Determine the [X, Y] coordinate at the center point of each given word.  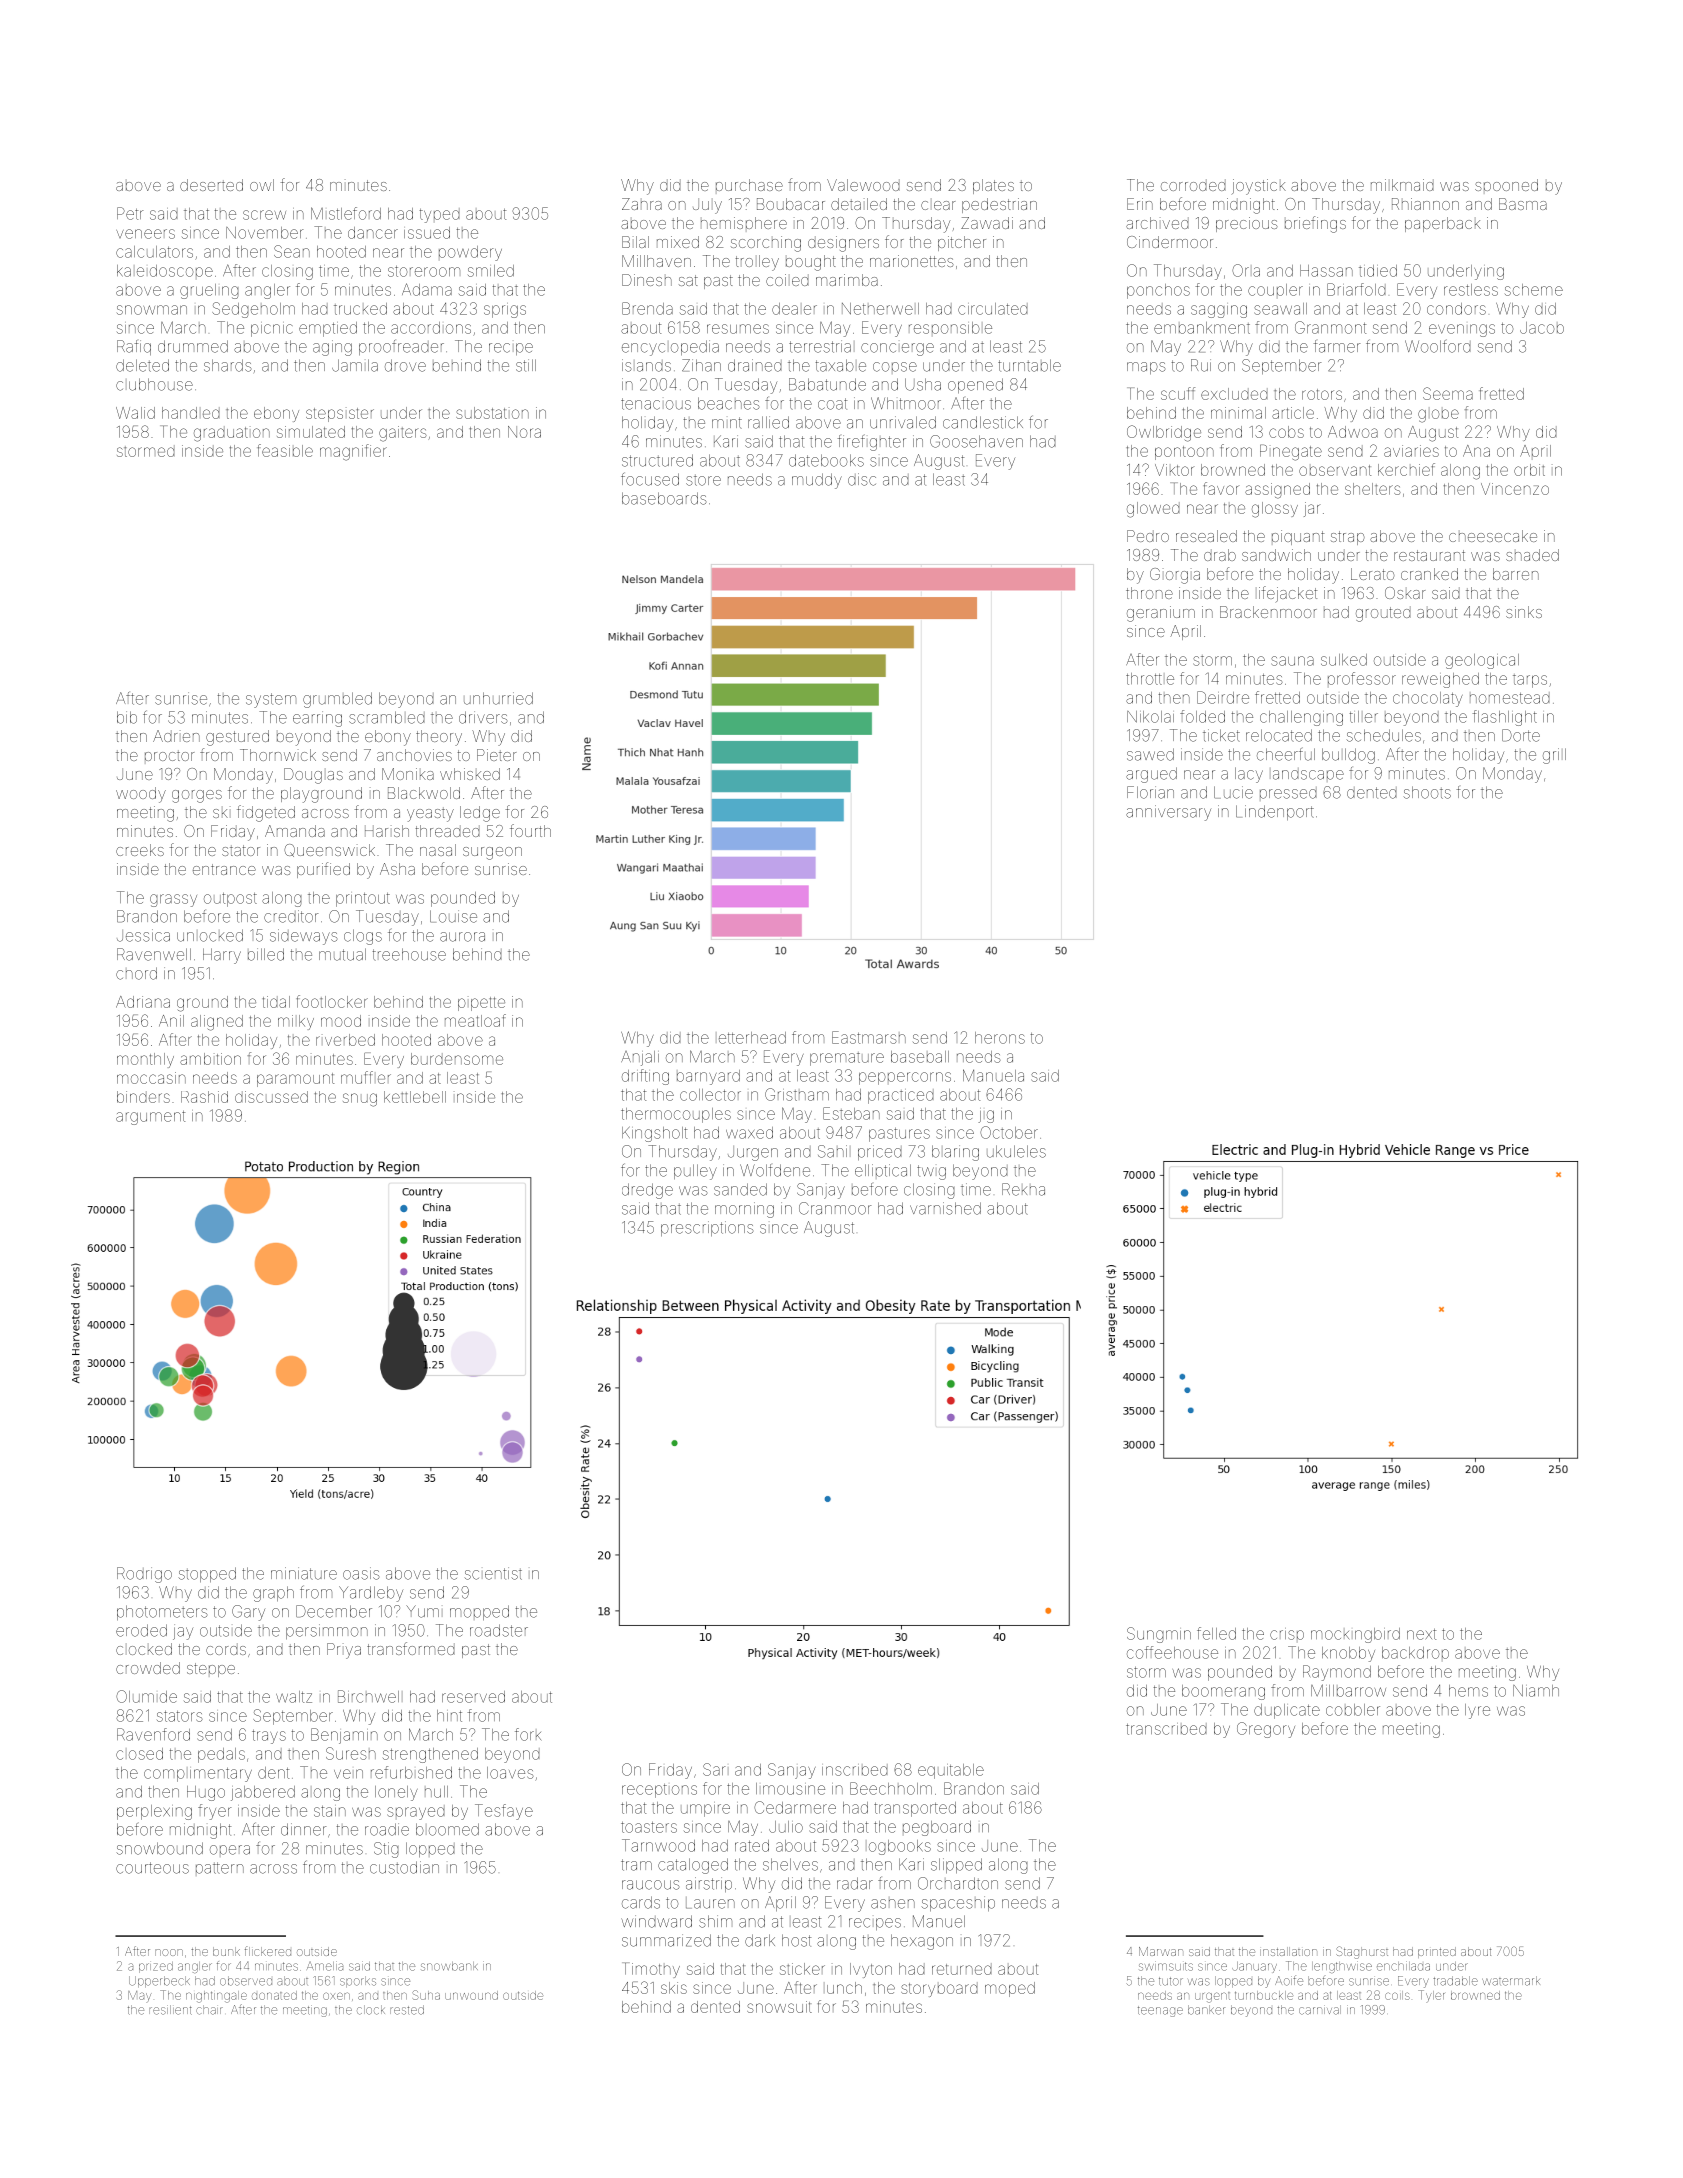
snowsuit [779, 2007]
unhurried [498, 698]
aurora [462, 937]
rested [407, 2010]
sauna [1292, 661]
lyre [1477, 1711]
